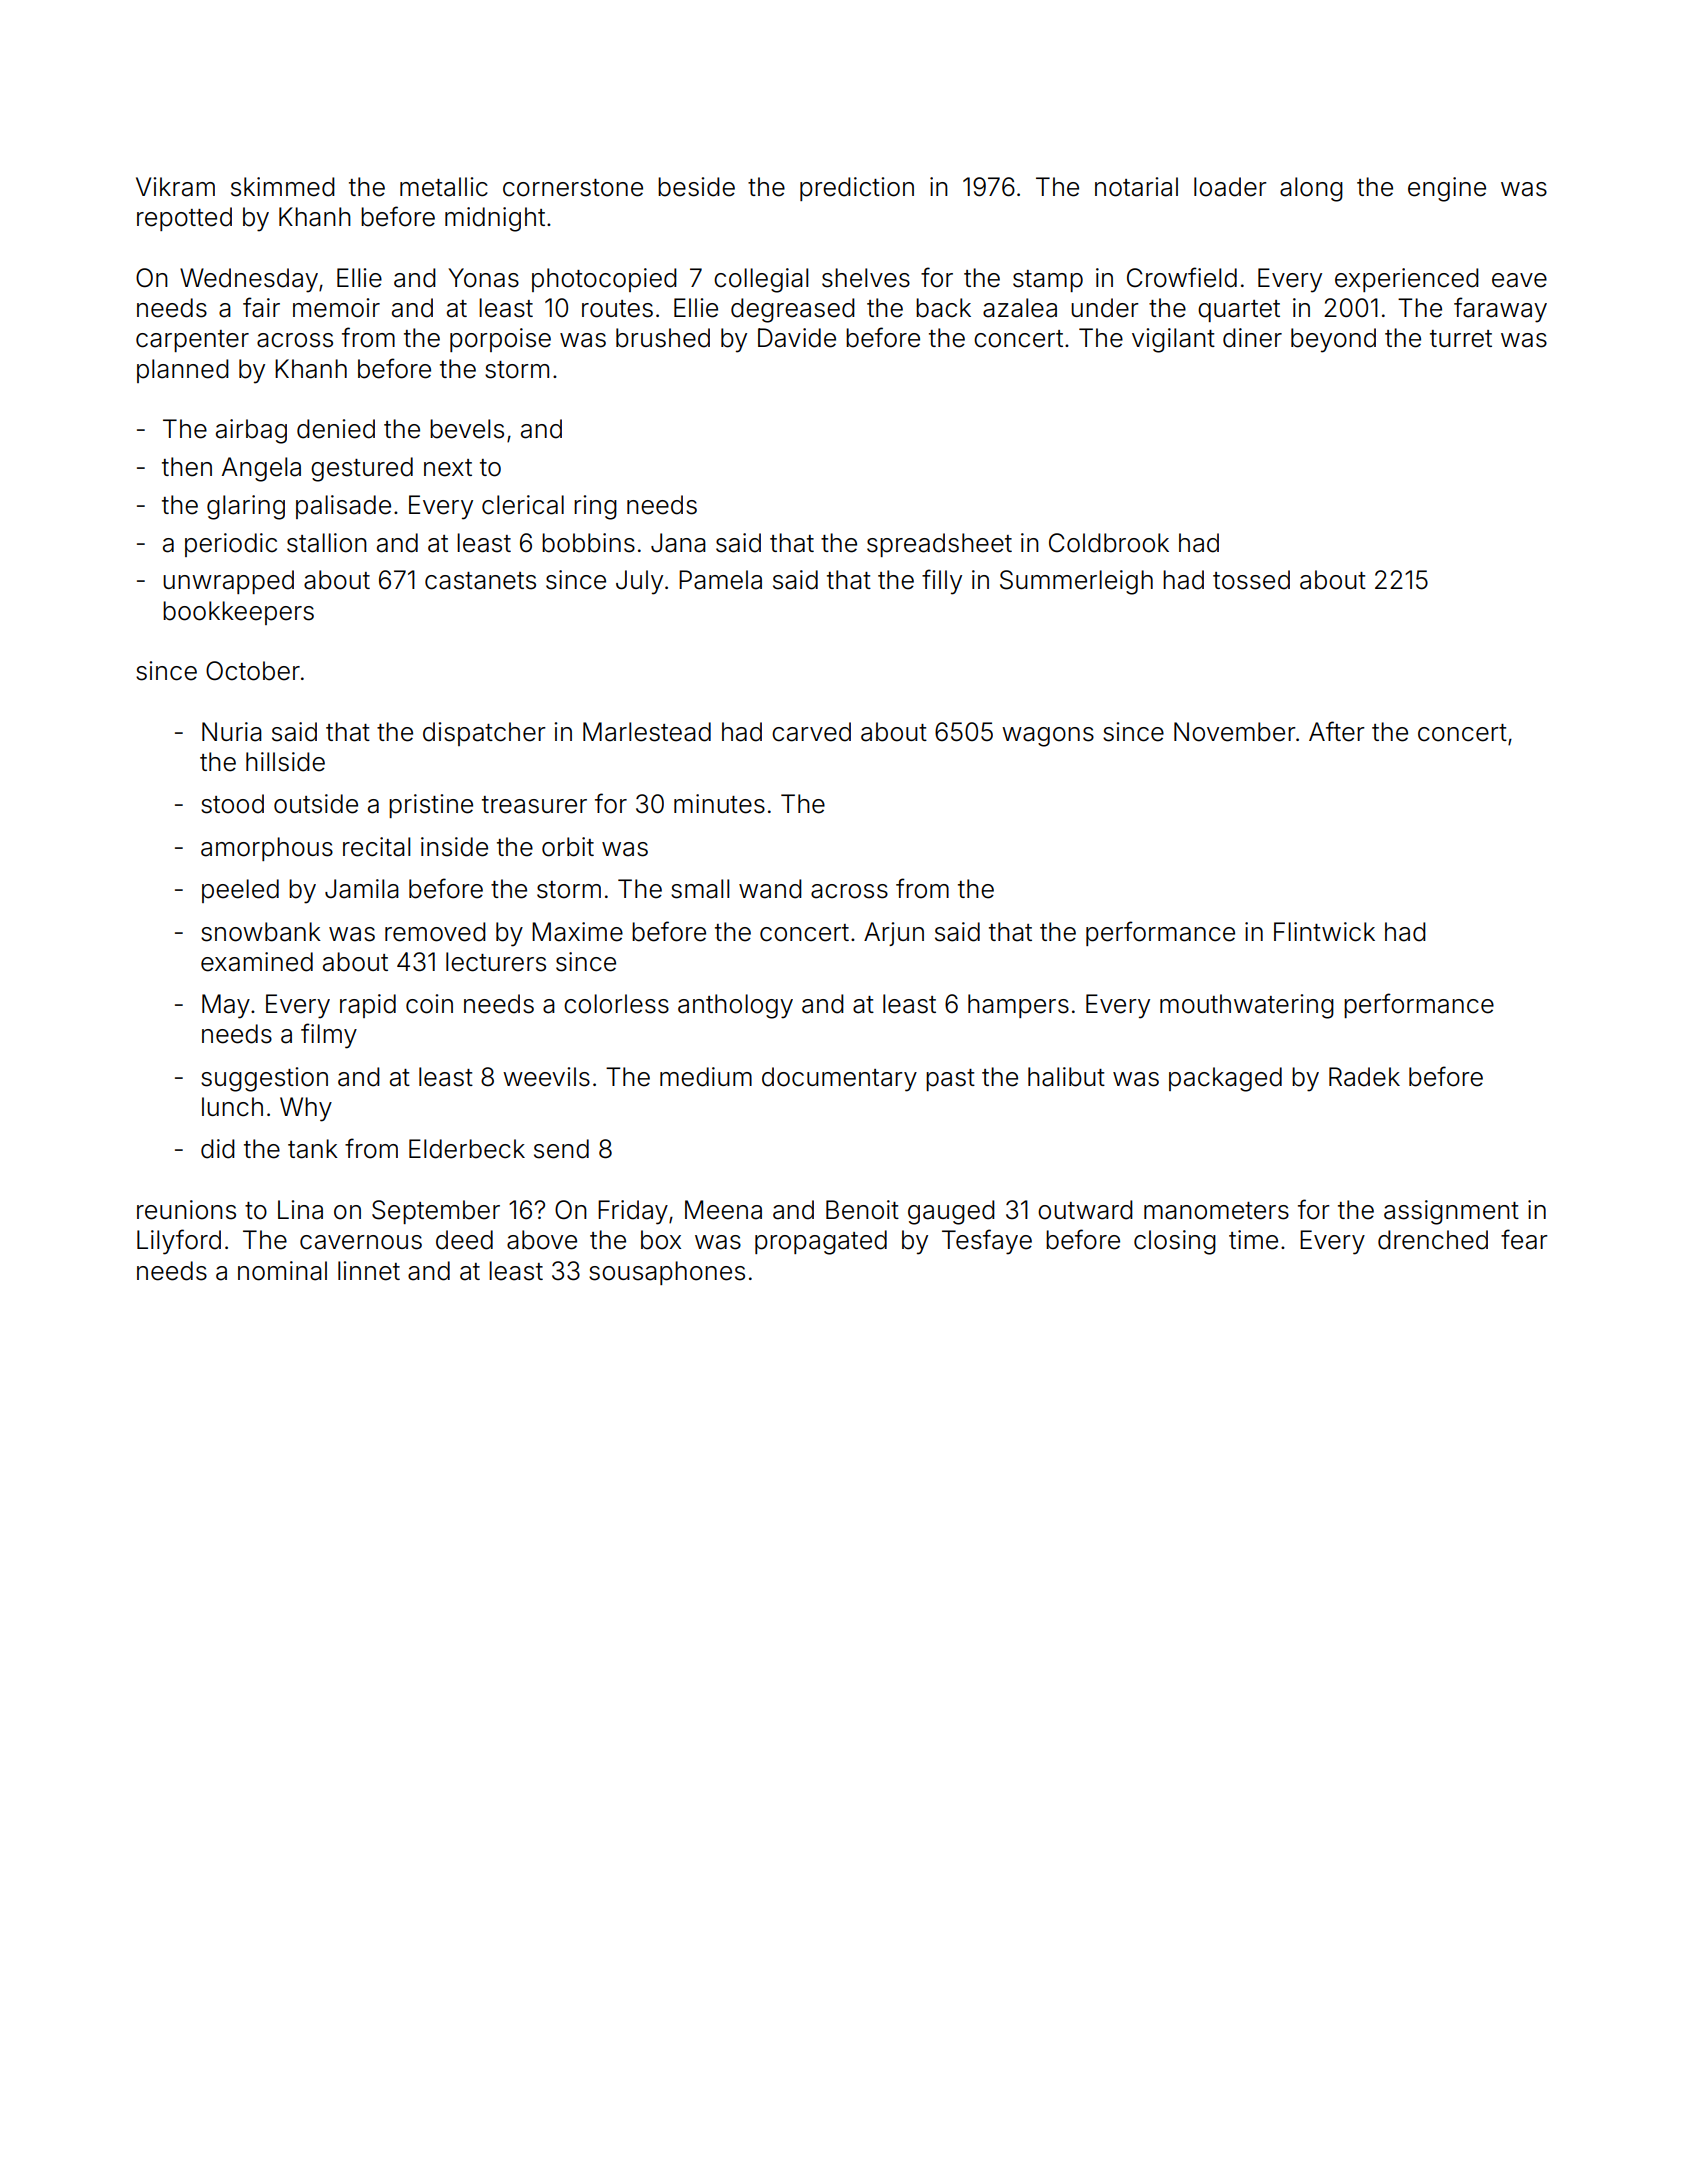  Describe the element at coordinates (1225, 1079) in the screenshot. I see `packaged` at that location.
